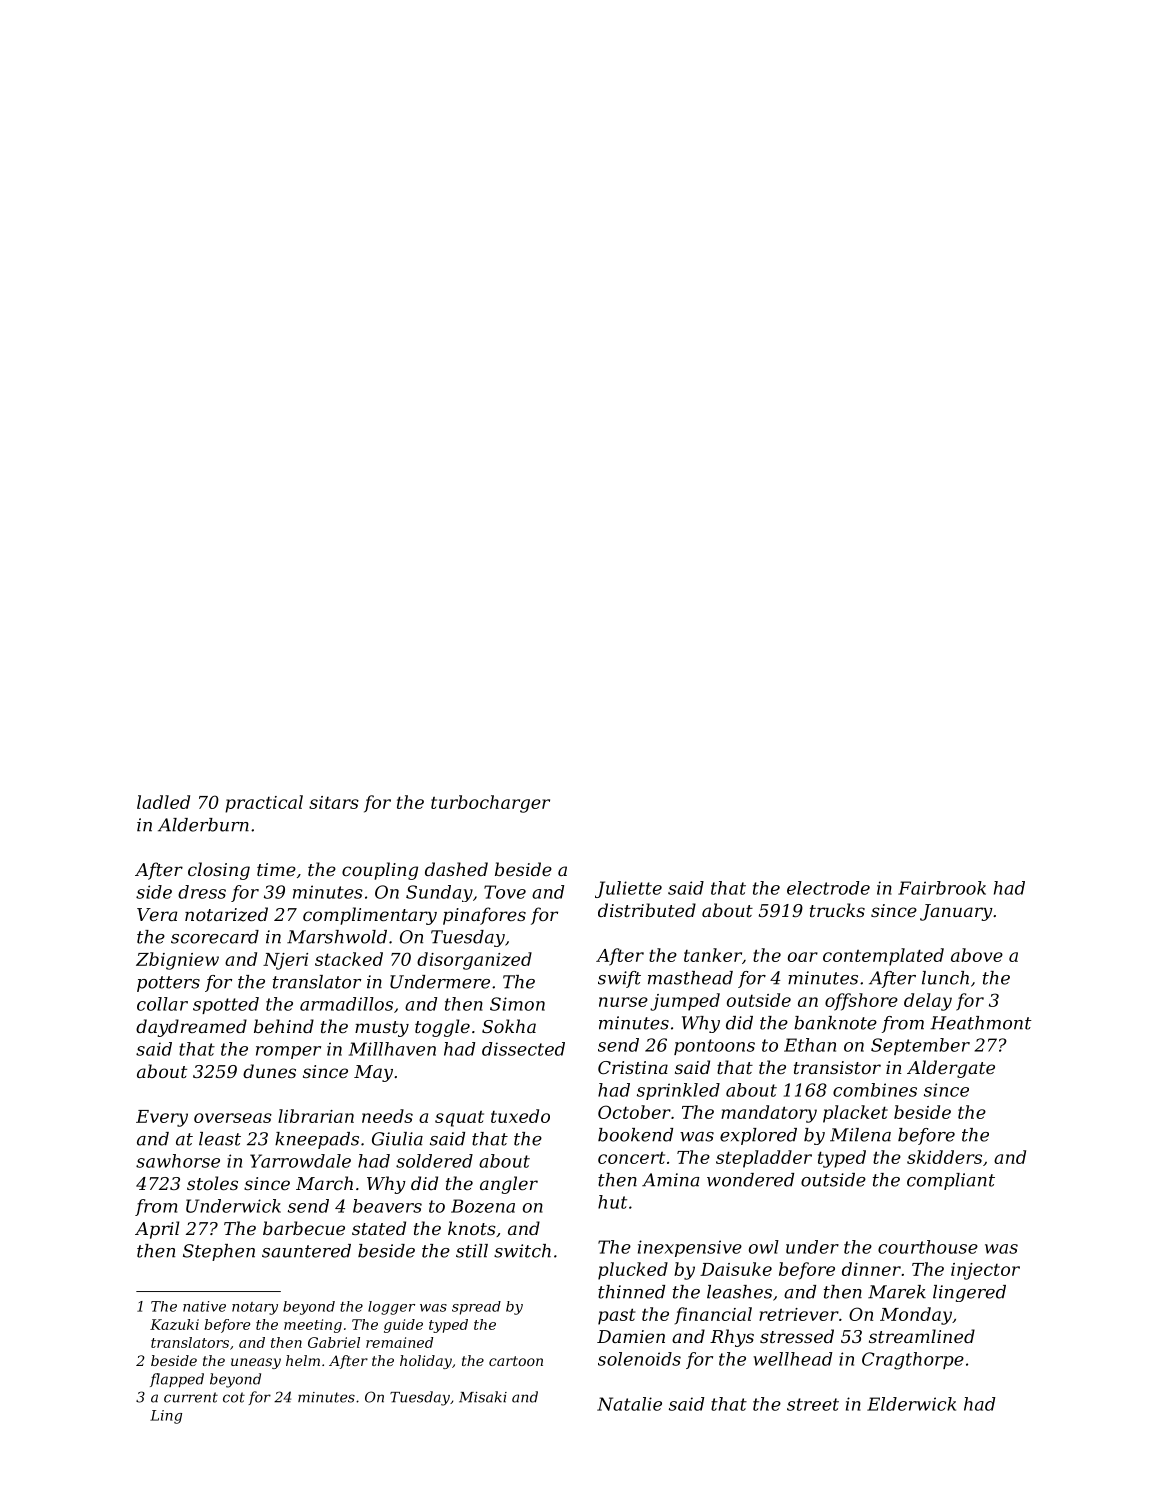  I want to click on squat, so click(459, 1119).
